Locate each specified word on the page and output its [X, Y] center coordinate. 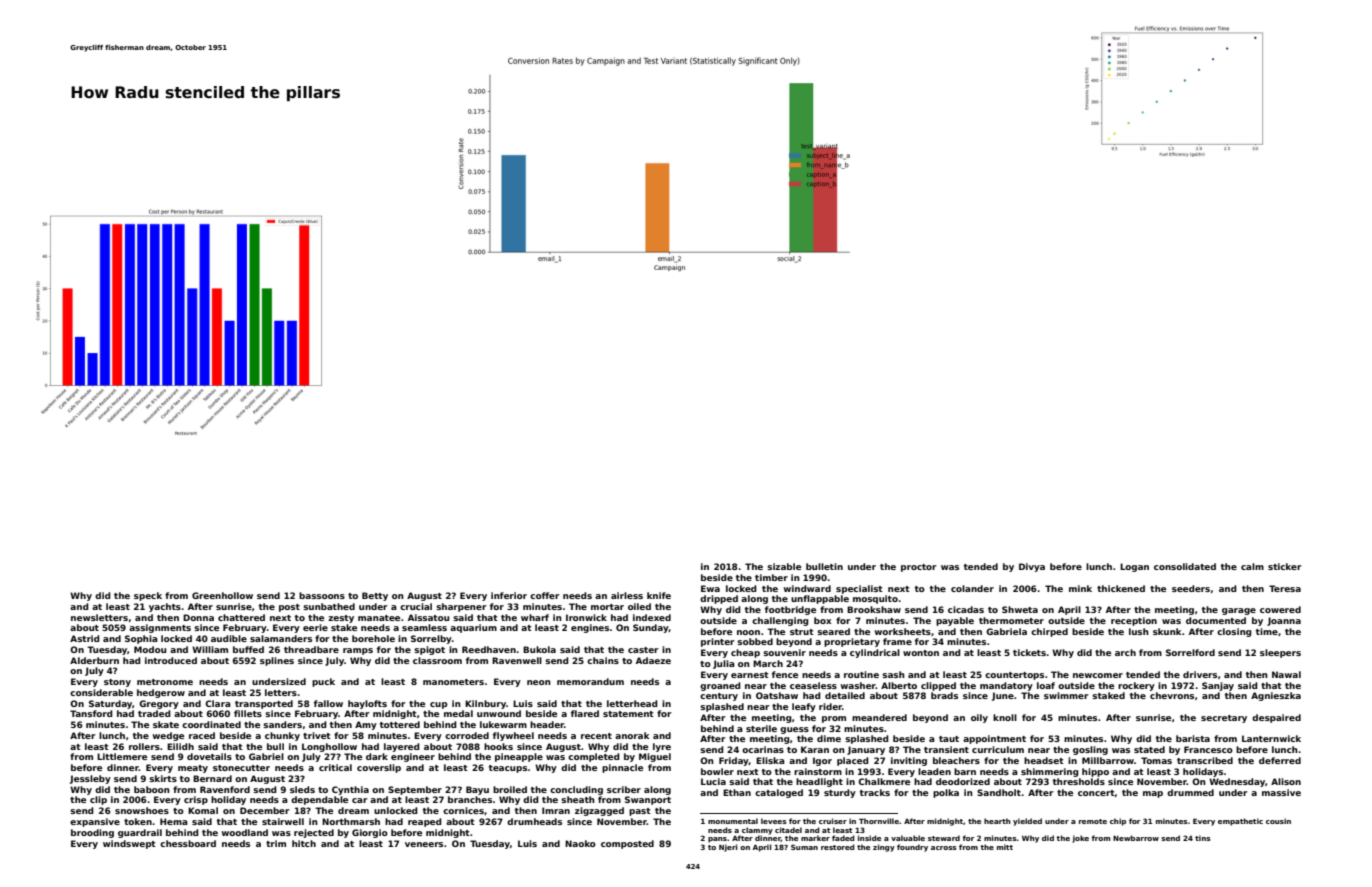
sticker [1285, 566]
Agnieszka [1276, 696]
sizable [784, 566]
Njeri [728, 848]
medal [458, 713]
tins [1203, 838]
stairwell [283, 821]
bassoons [322, 595]
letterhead [632, 703]
